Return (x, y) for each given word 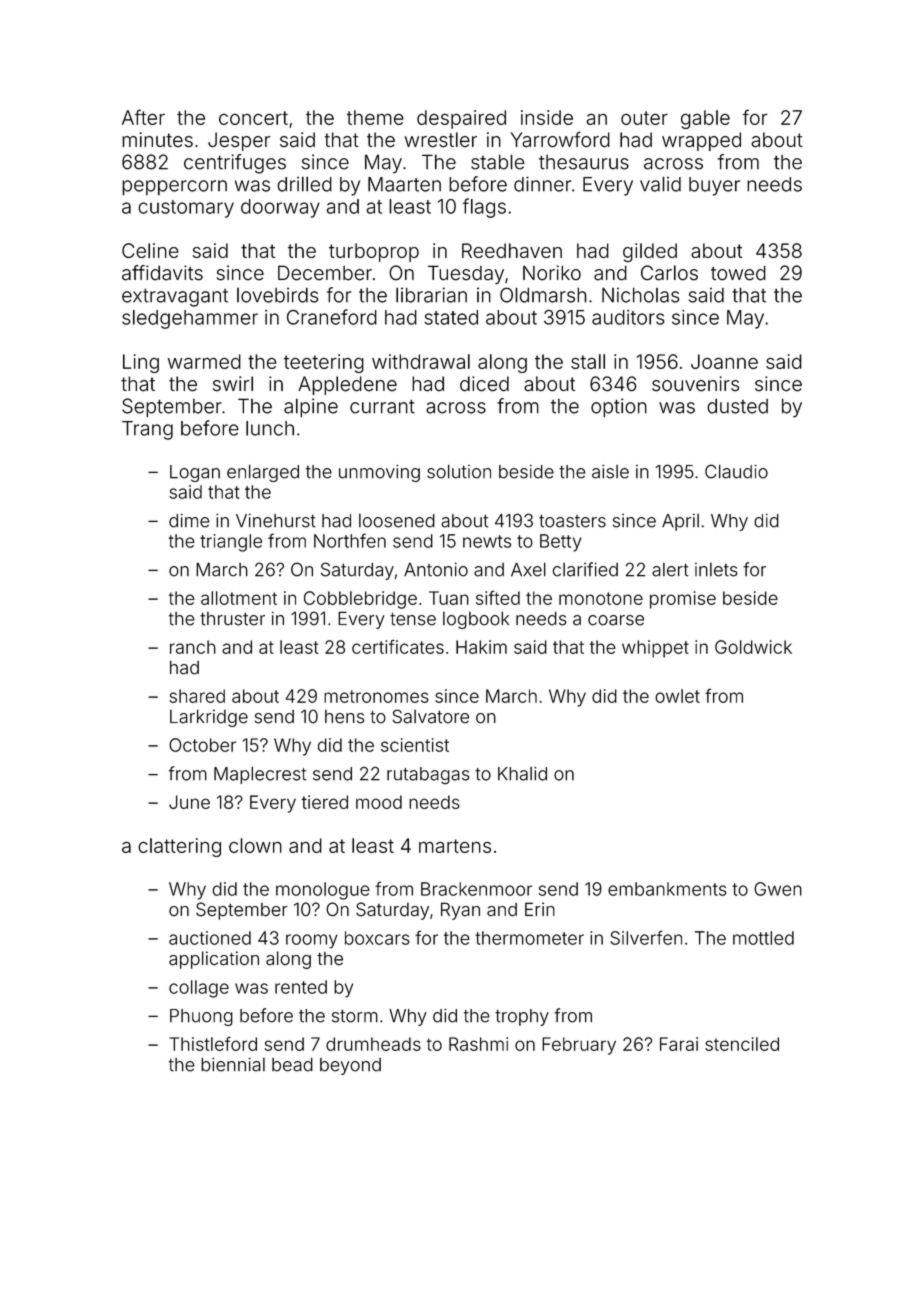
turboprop (374, 252)
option (619, 408)
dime (189, 521)
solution (459, 471)
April (680, 522)
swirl (233, 384)
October (202, 745)
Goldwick (753, 647)
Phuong (201, 1017)
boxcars (377, 938)
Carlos (669, 273)
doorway (280, 208)
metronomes (376, 696)
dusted (737, 406)
